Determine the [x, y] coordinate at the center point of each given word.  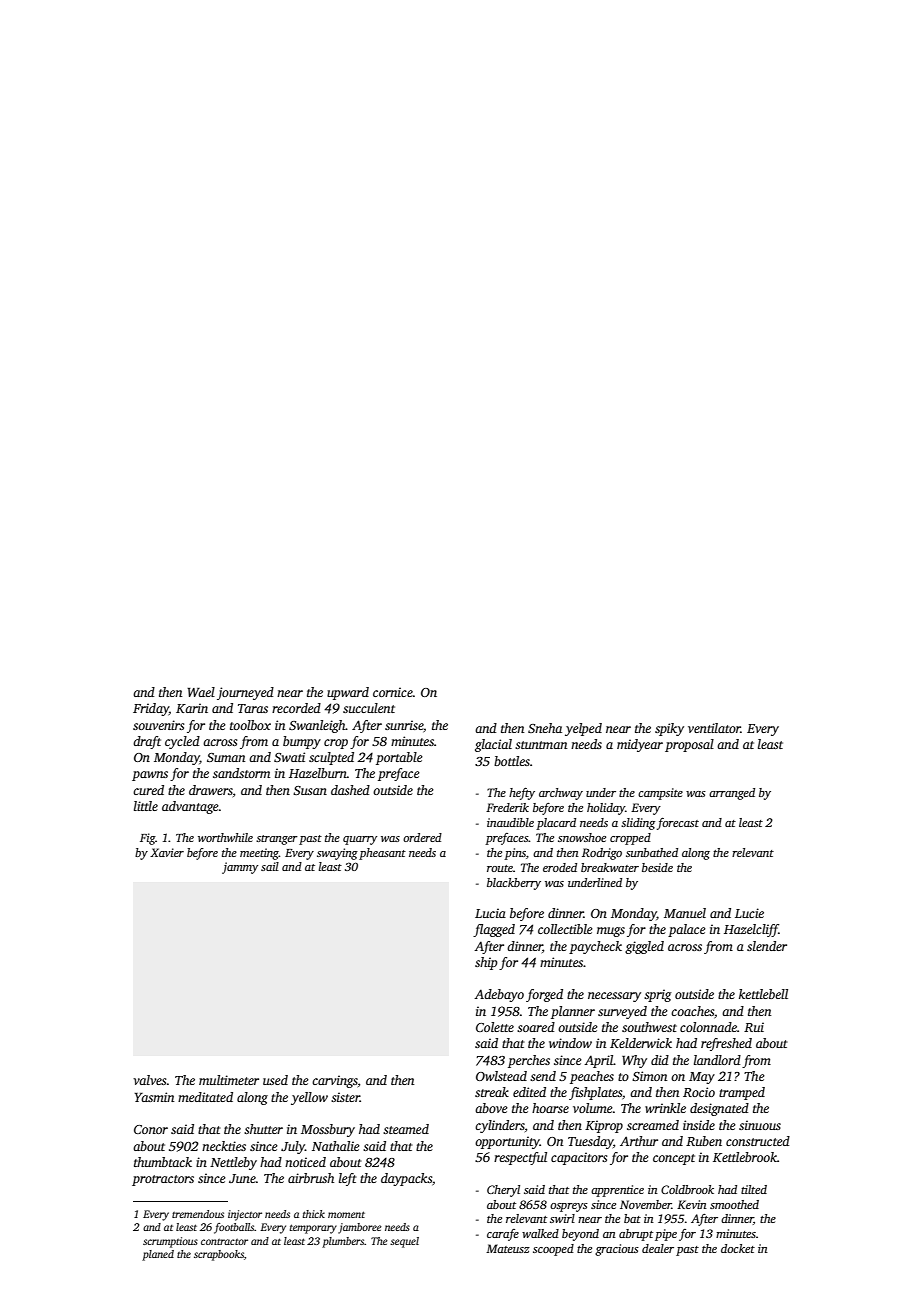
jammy [240, 868]
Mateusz [508, 1248]
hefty [522, 794]
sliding [638, 824]
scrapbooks [219, 1255]
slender [767, 946]
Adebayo [499, 995]
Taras [253, 708]
